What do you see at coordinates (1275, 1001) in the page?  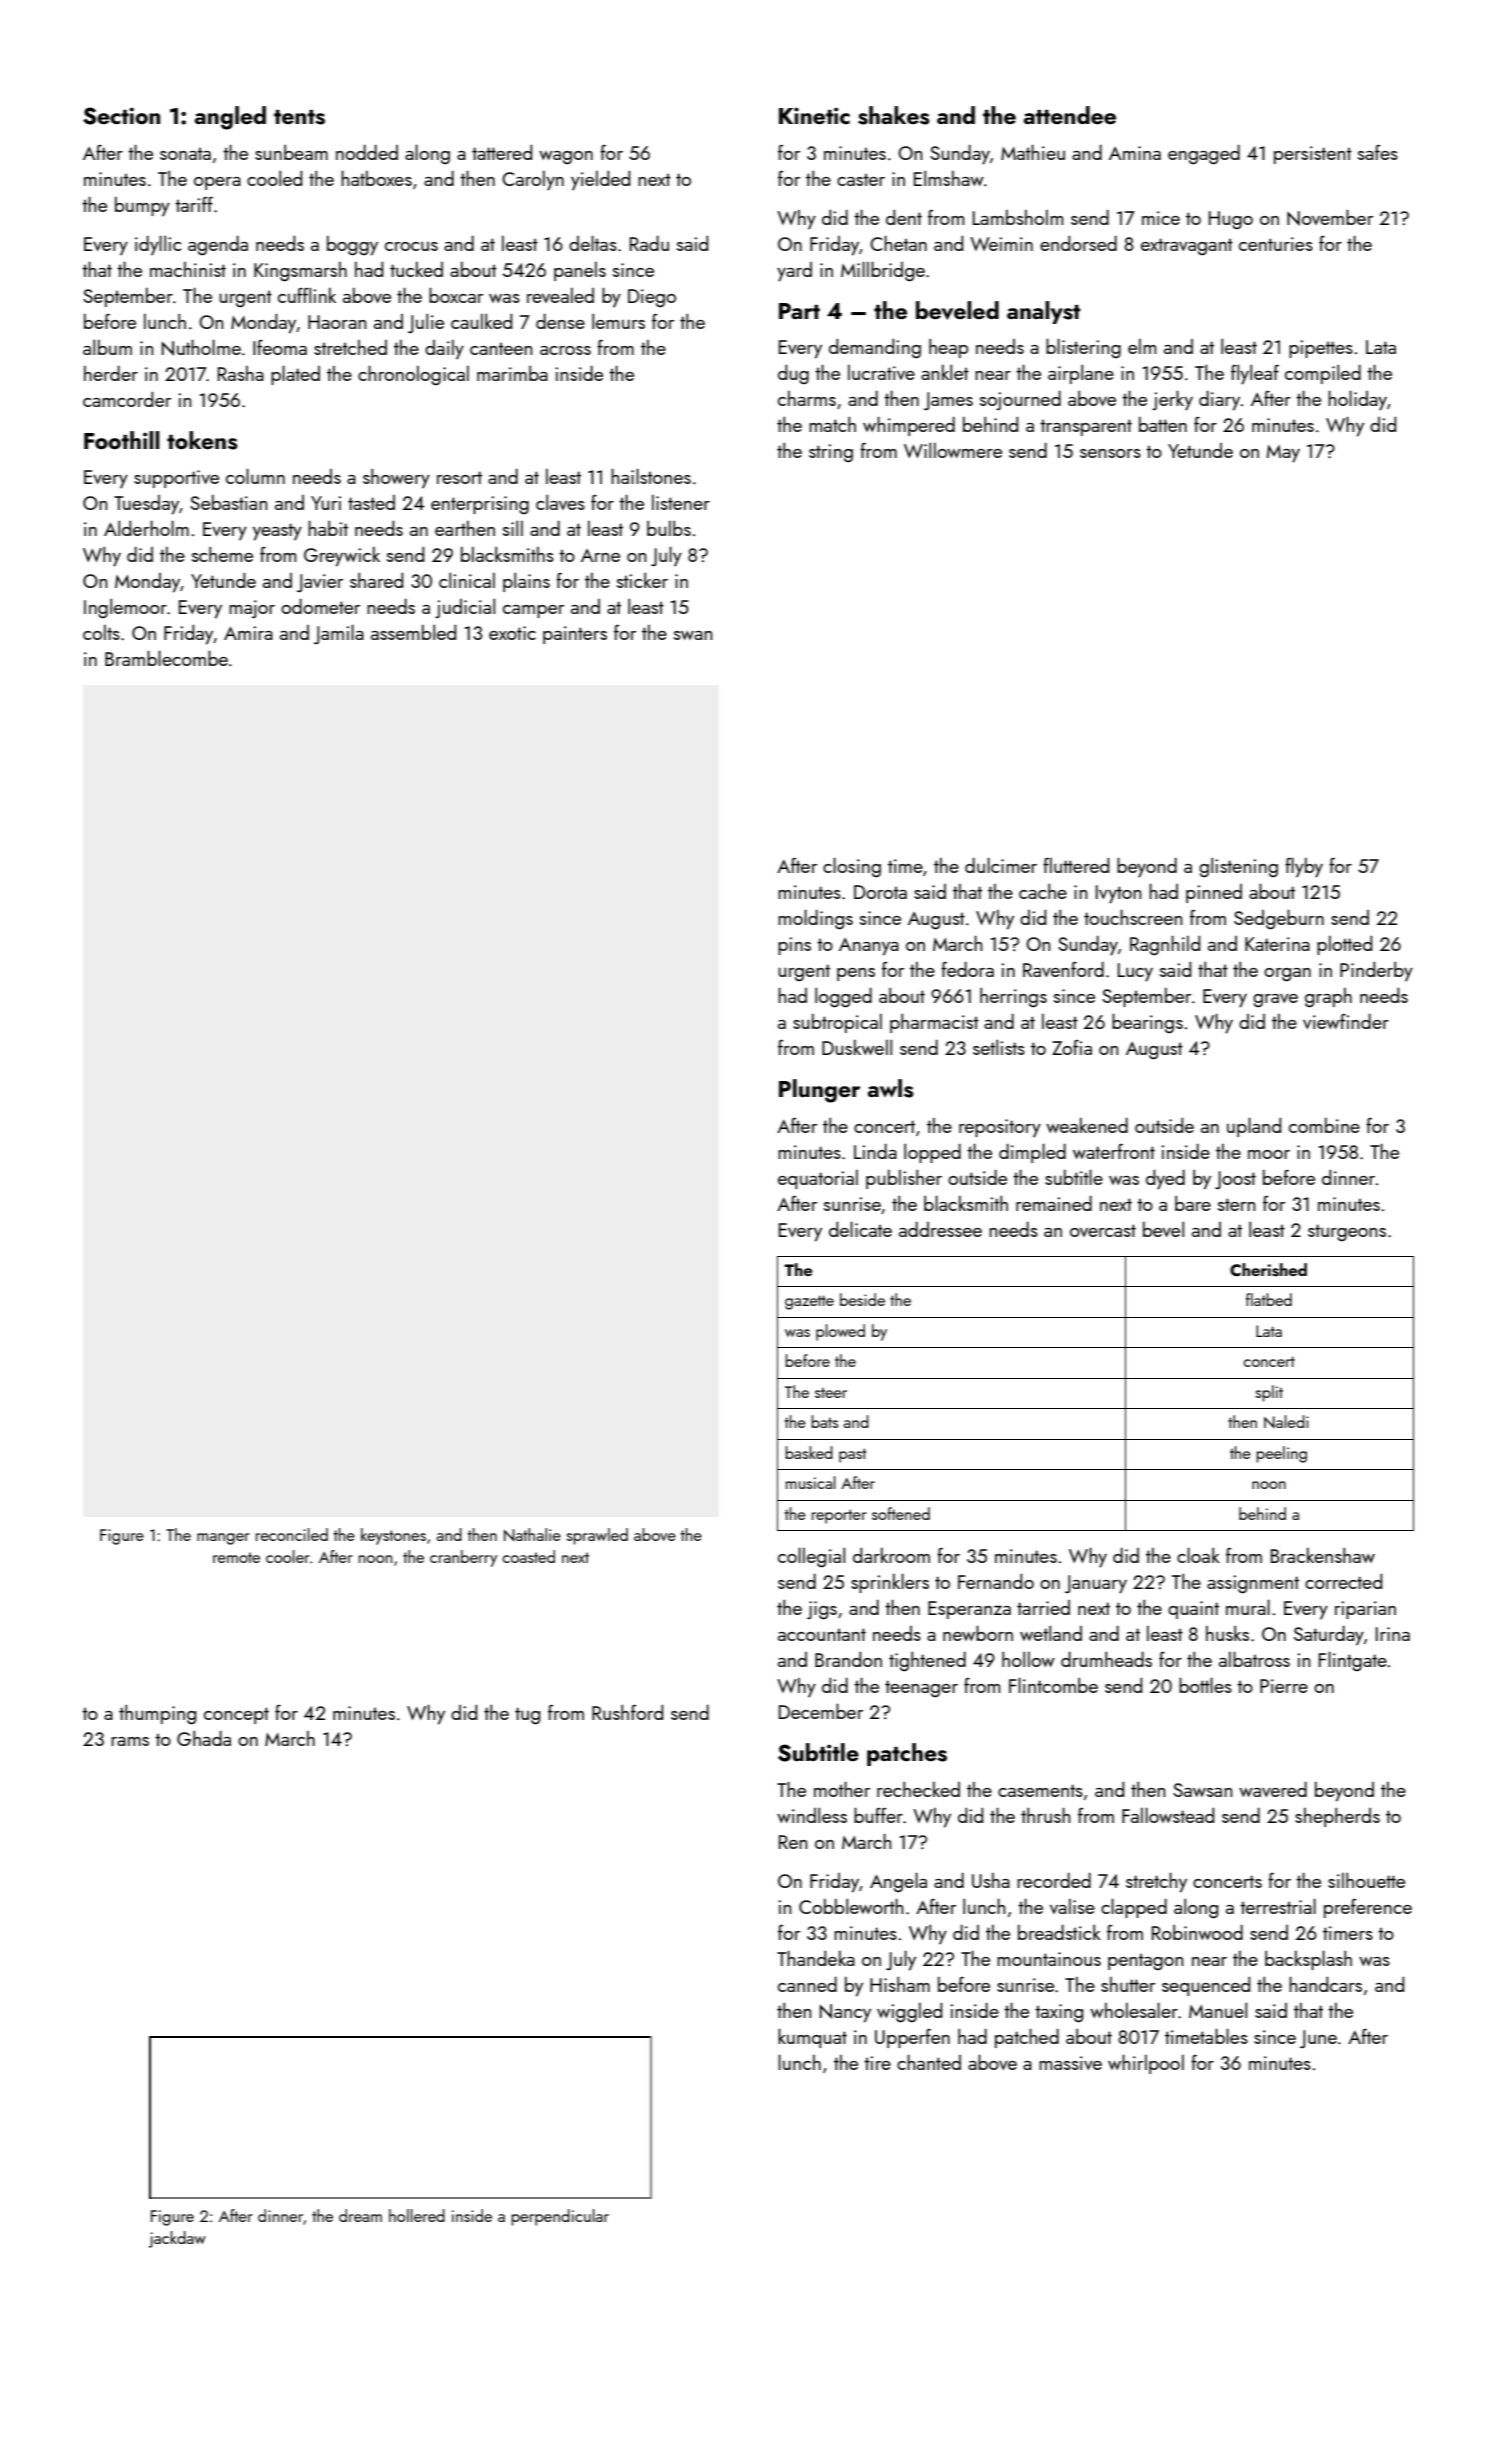 I see `grave` at bounding box center [1275, 1001].
